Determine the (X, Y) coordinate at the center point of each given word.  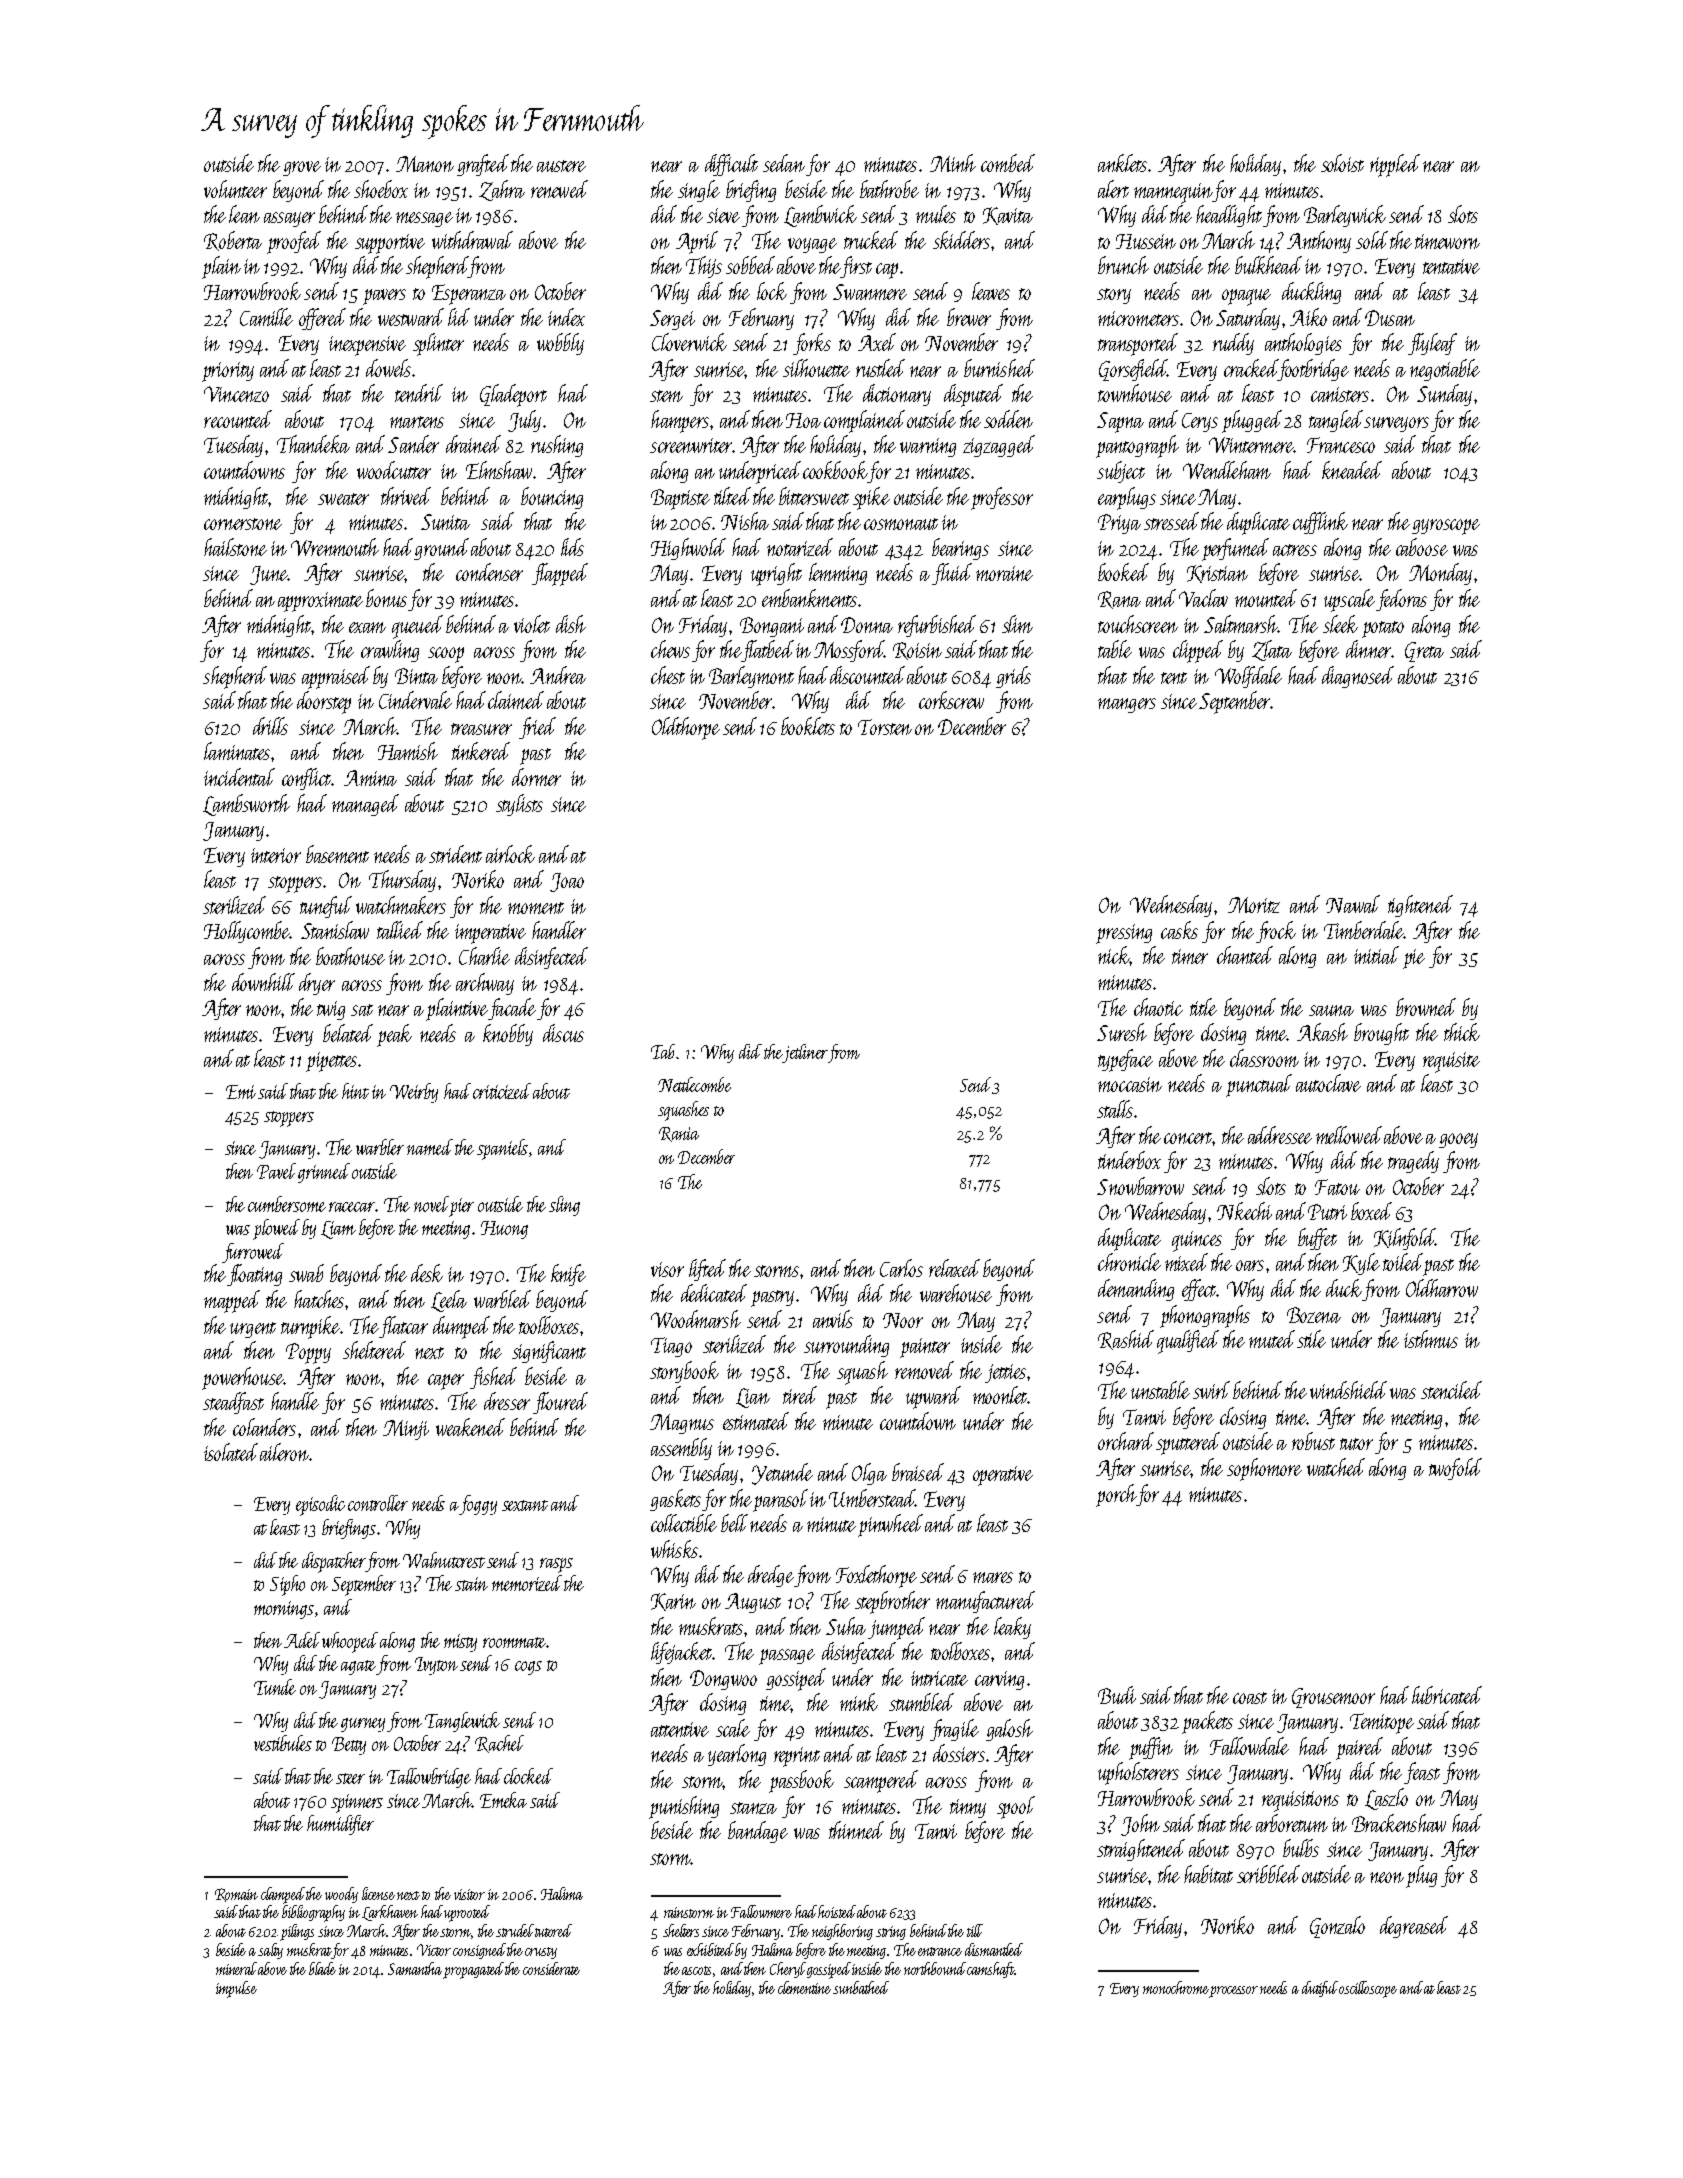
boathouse (350, 956)
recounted (238, 419)
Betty (349, 1746)
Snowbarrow (1140, 1186)
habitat (1208, 1874)
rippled (1395, 165)
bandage (758, 1832)
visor (667, 1269)
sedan (784, 163)
